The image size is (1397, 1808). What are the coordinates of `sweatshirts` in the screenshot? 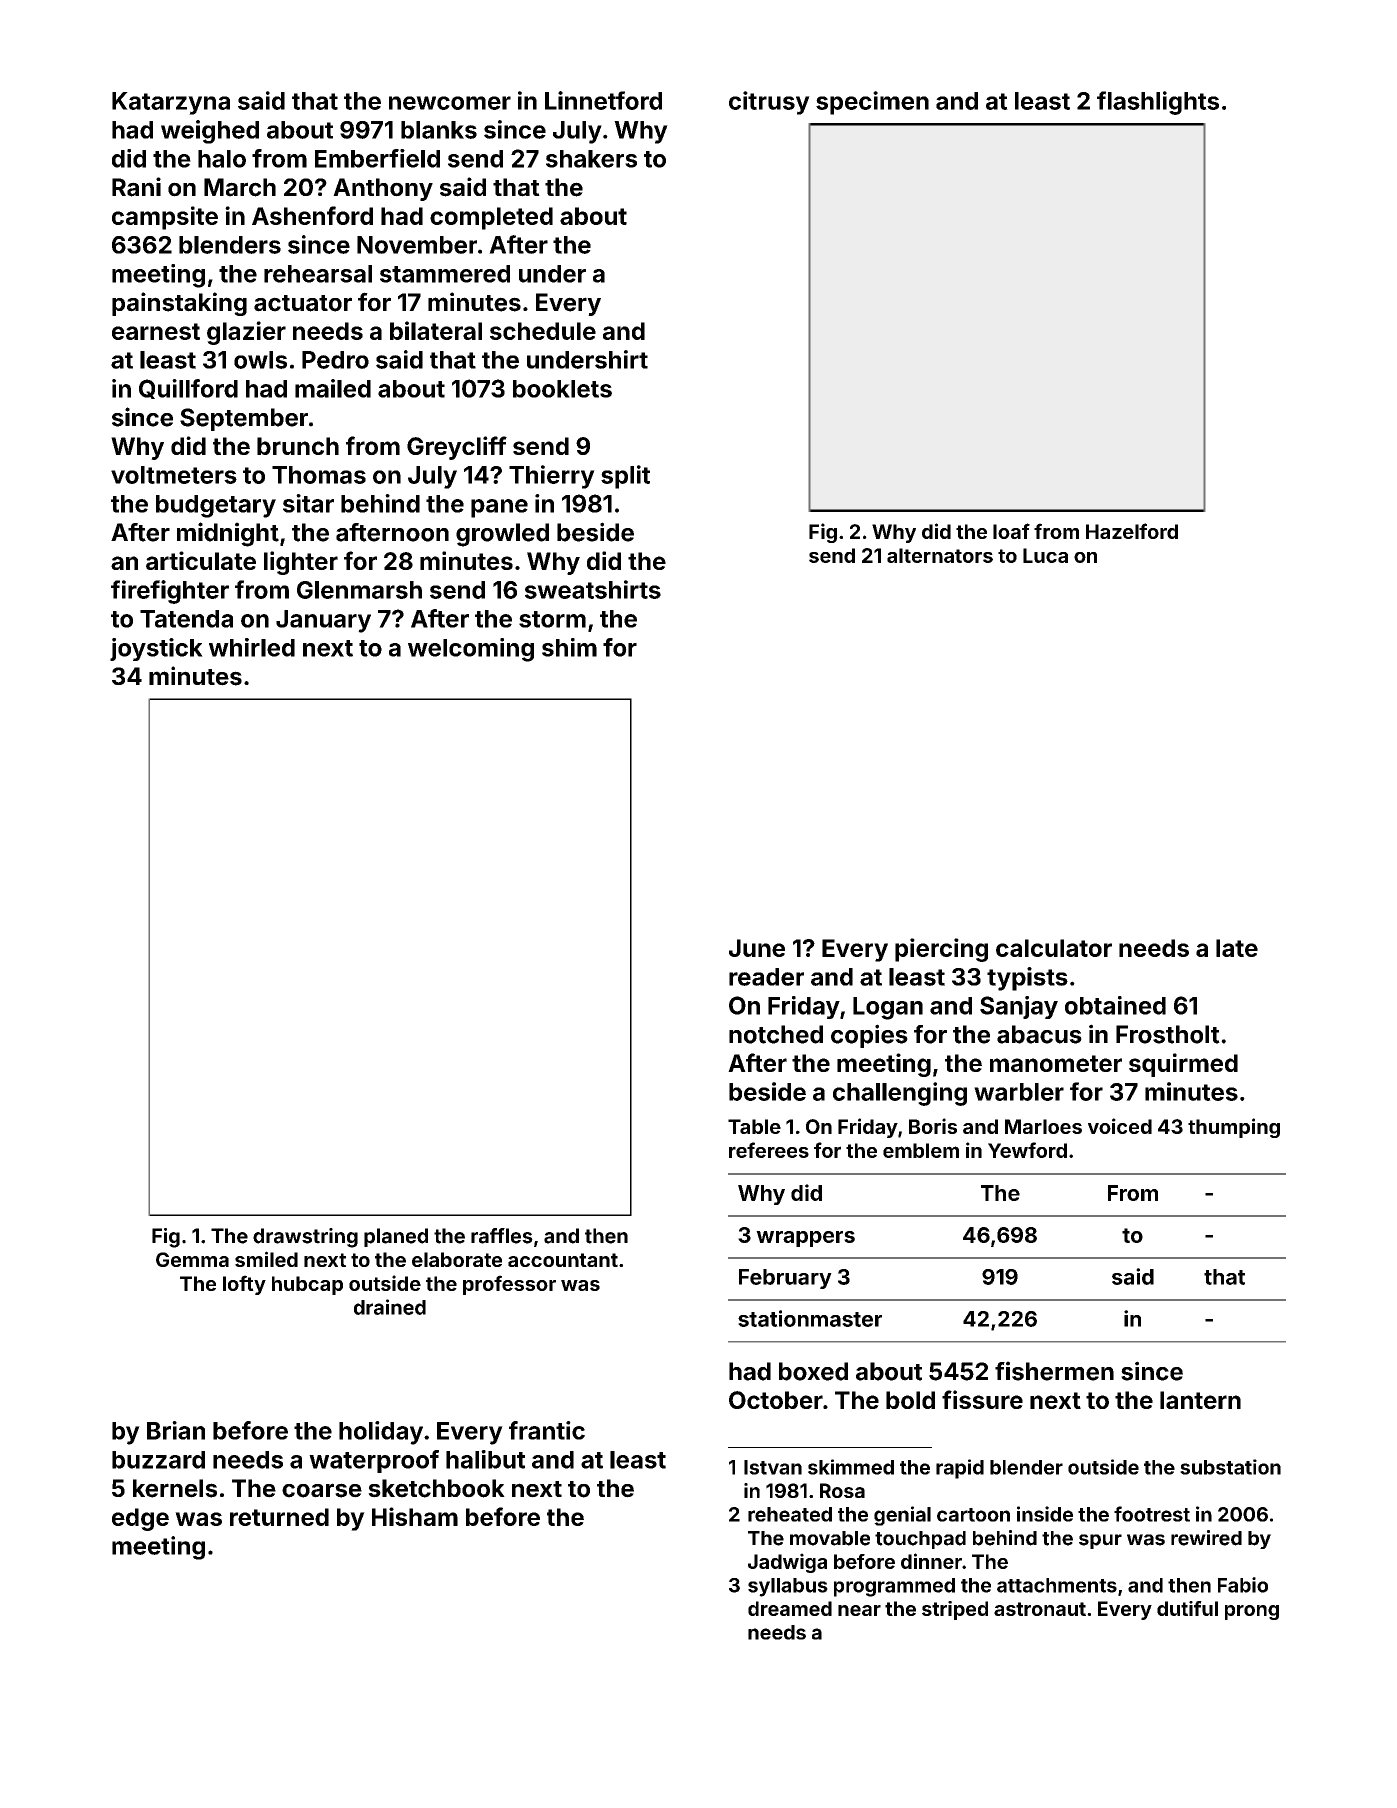 It's located at (593, 589).
